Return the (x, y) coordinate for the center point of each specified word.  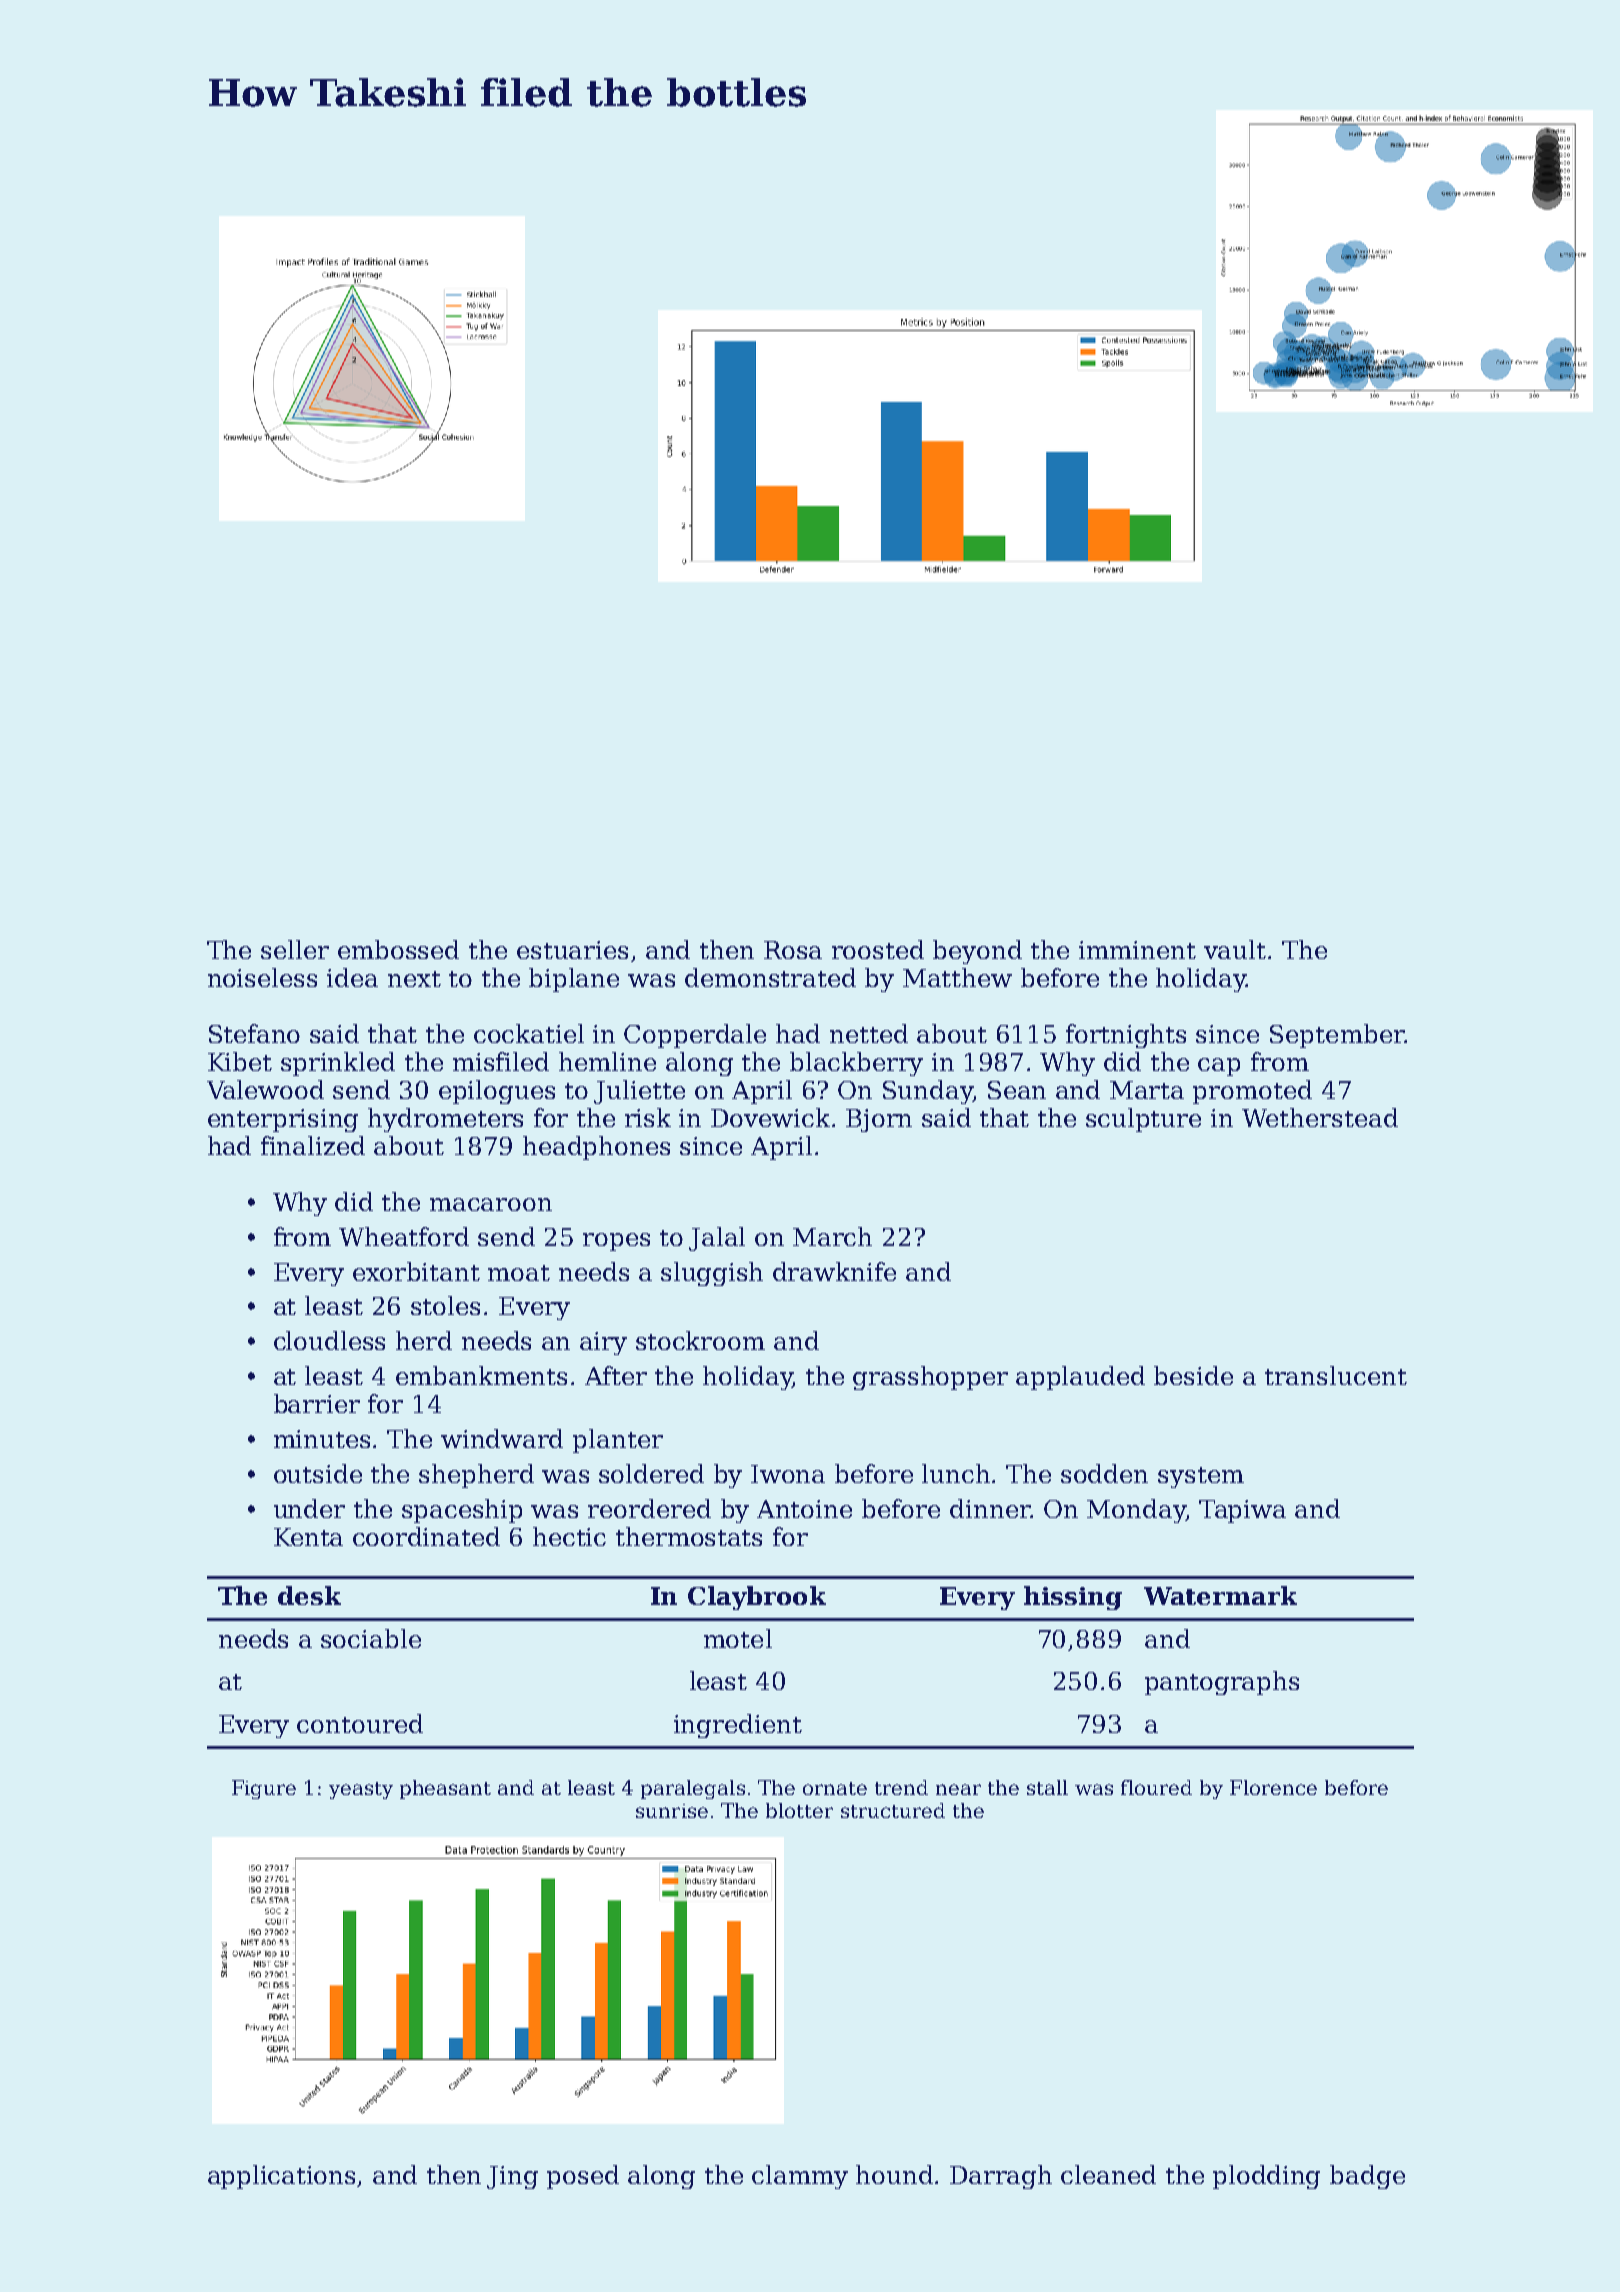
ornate (835, 1788)
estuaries (572, 950)
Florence (1273, 1787)
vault (1235, 949)
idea (352, 977)
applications (281, 2177)
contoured (360, 1723)
